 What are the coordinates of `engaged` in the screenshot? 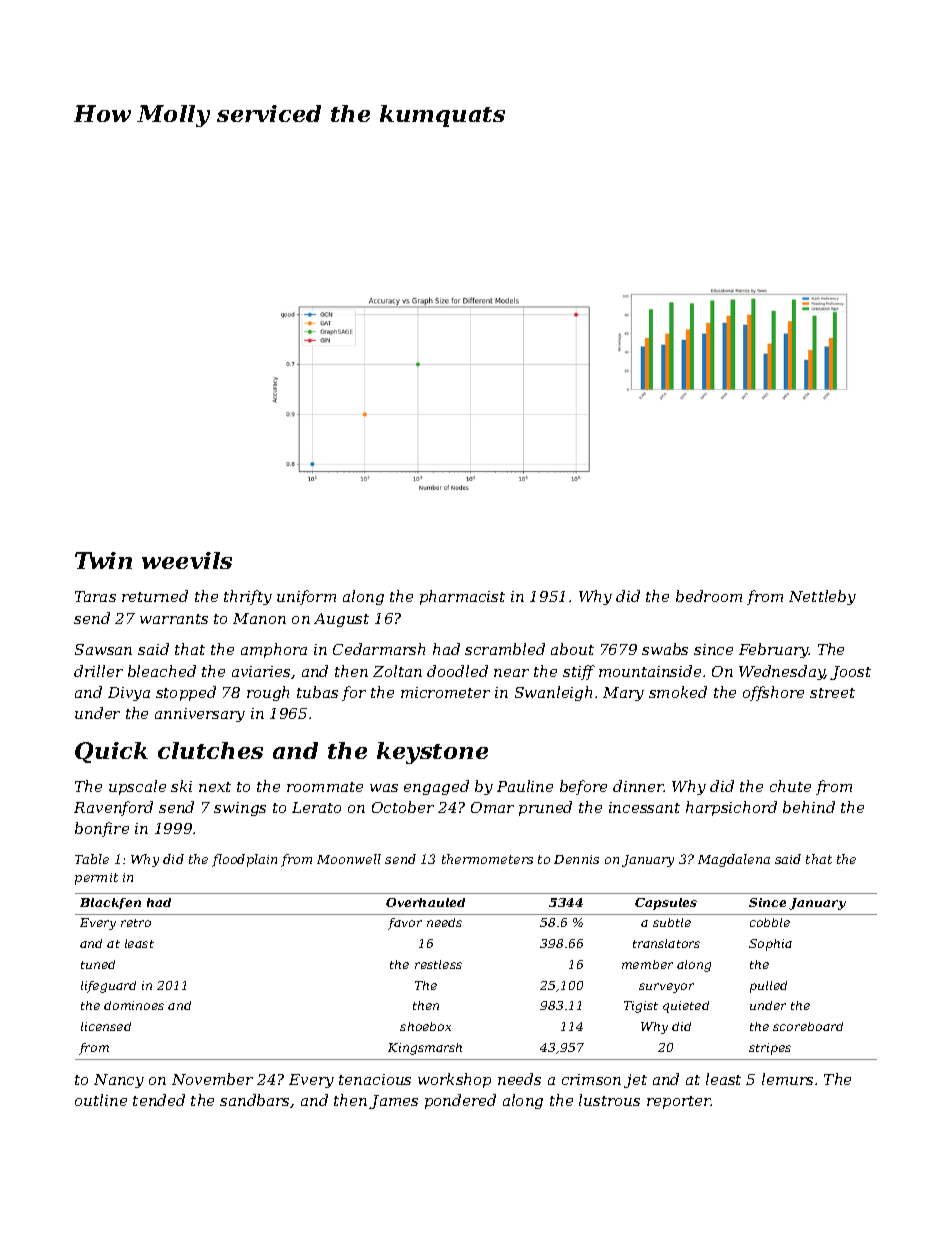 It's located at (436, 787).
